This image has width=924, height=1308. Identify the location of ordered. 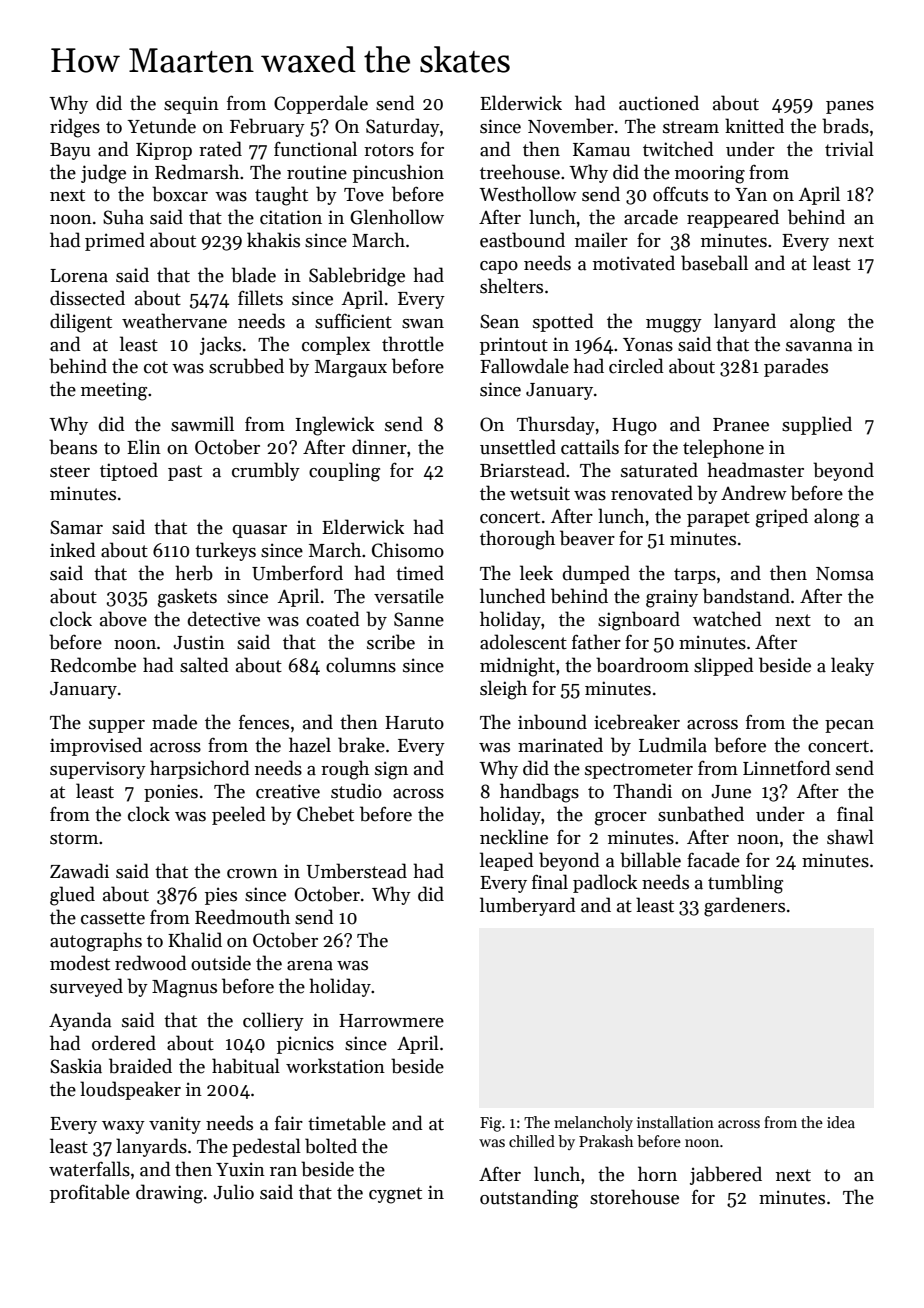
(124, 1043).
